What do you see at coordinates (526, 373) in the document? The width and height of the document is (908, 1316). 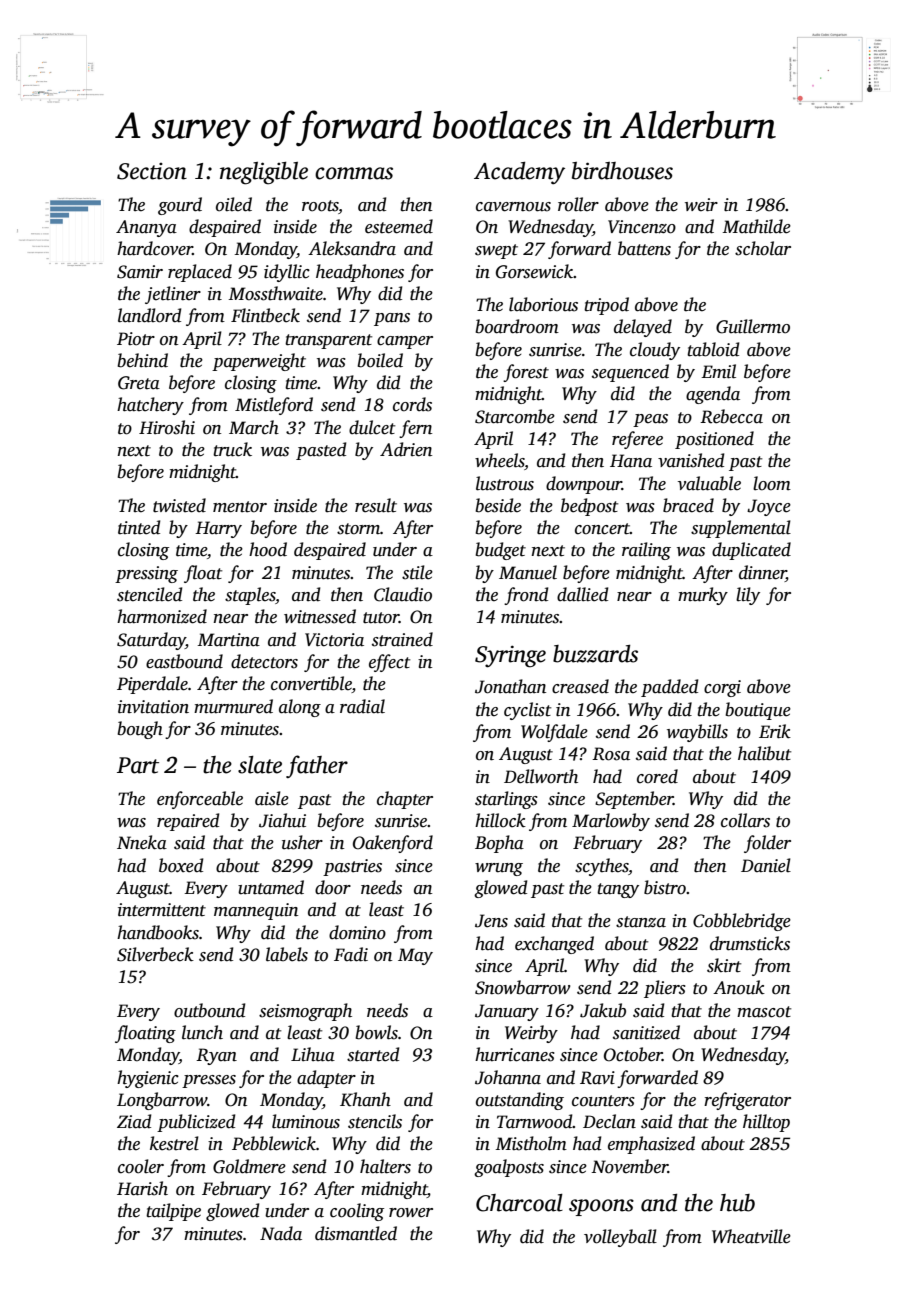 I see `forest` at bounding box center [526, 373].
